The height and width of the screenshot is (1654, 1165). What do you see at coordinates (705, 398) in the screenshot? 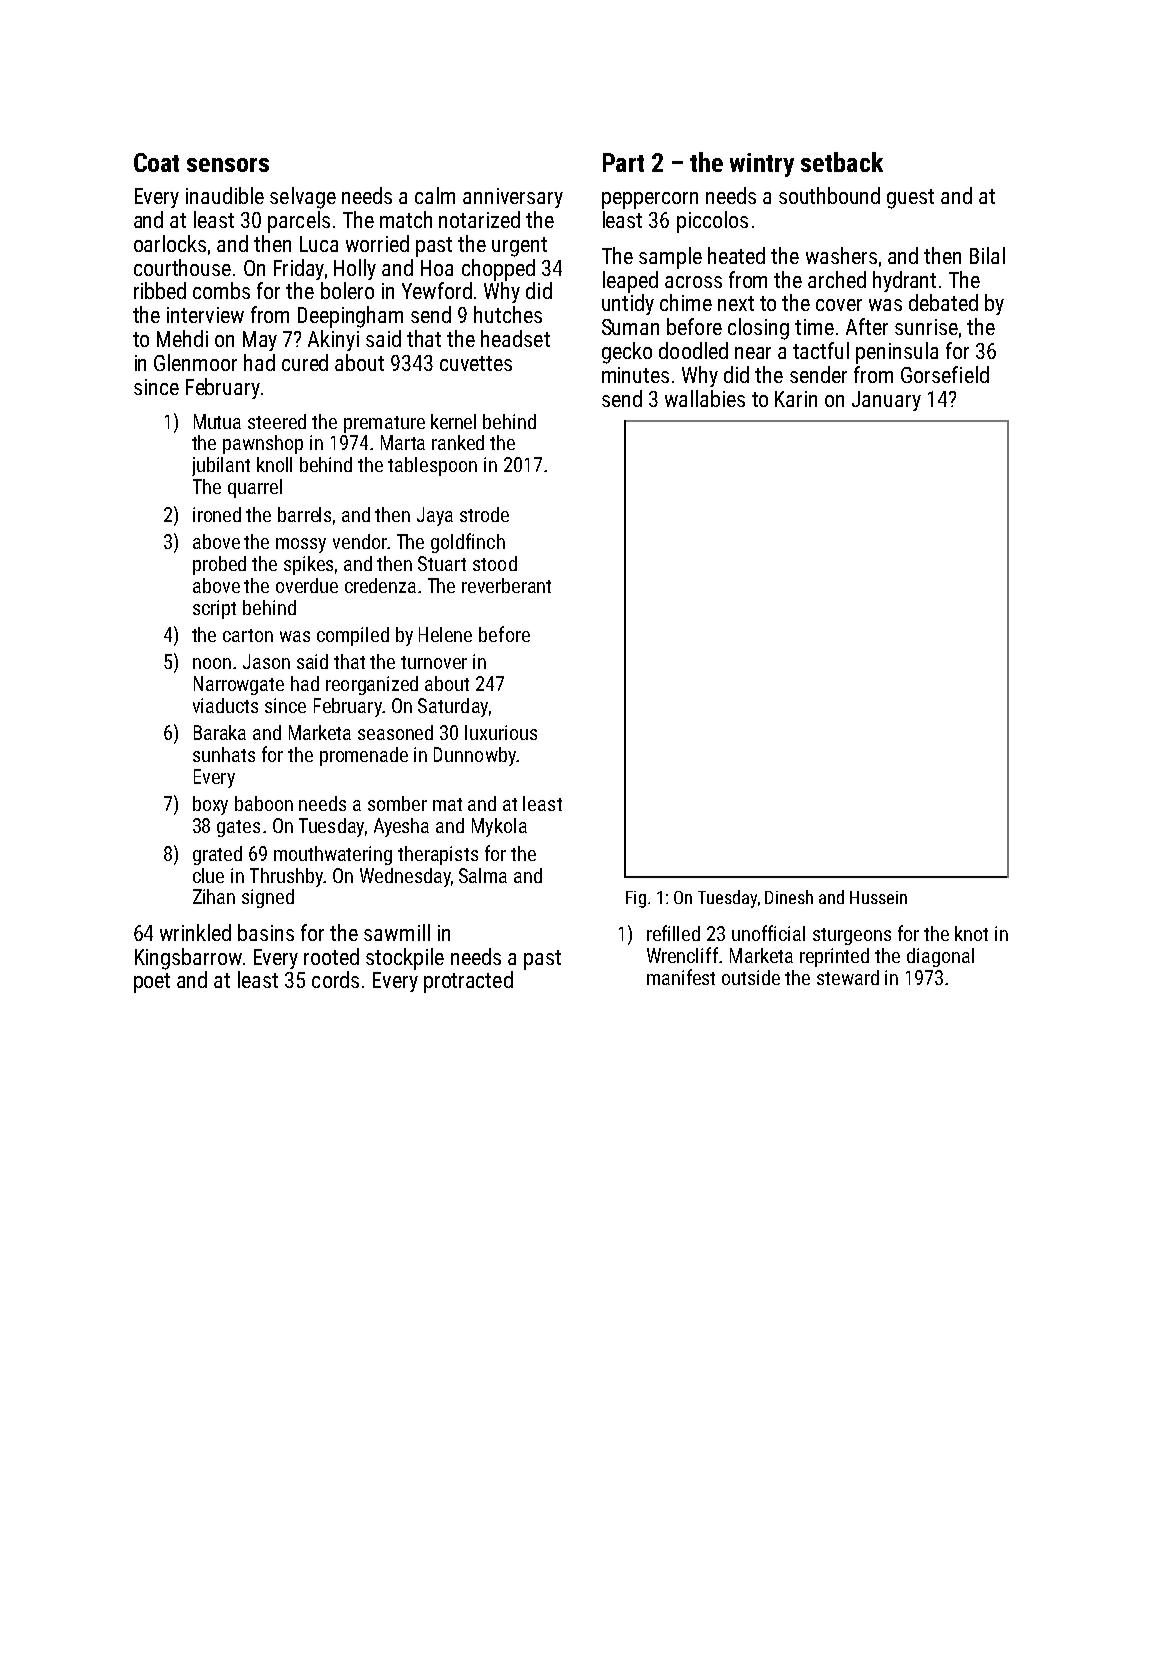
I see `wallabies` at bounding box center [705, 398].
